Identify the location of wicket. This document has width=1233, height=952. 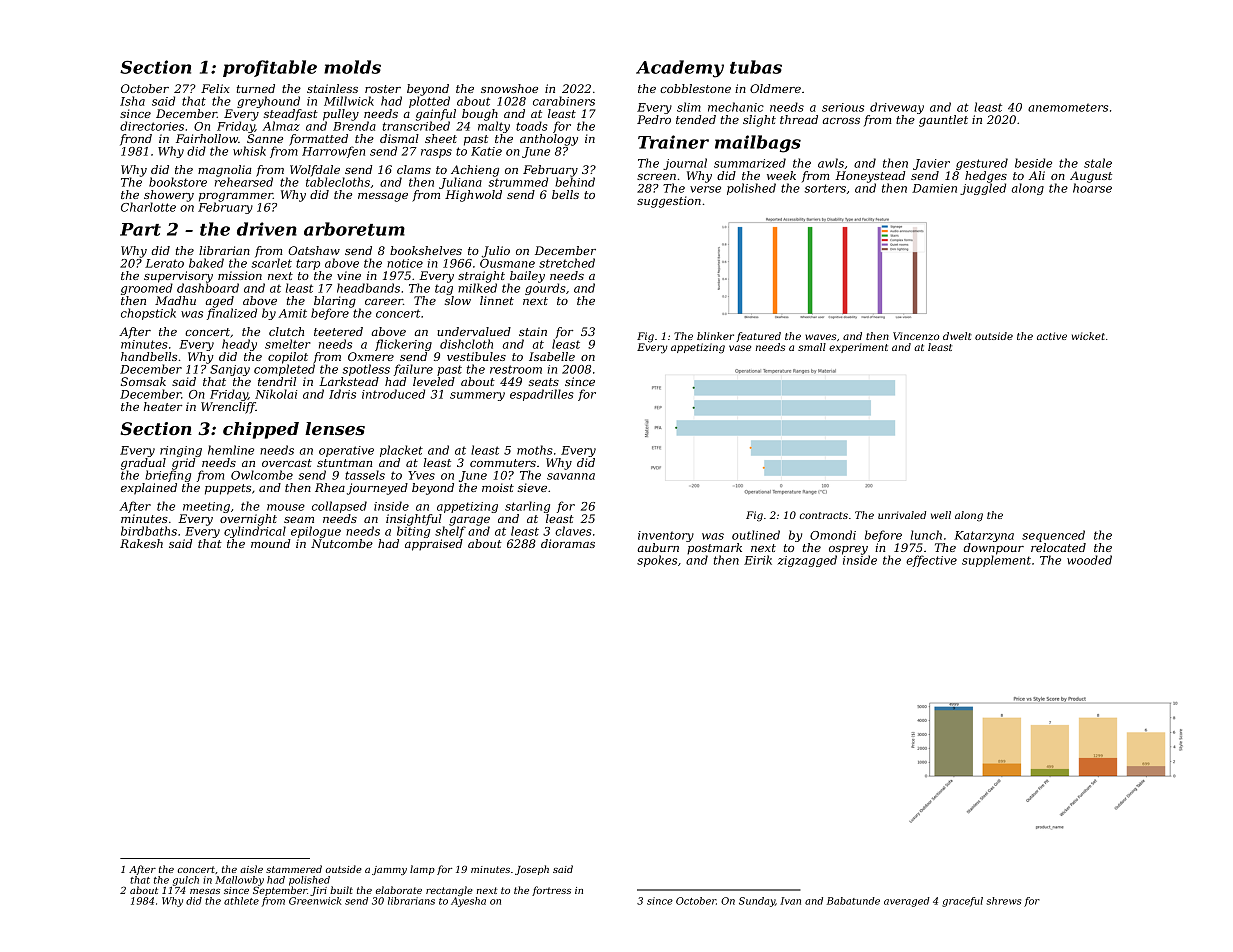
(1088, 336).
